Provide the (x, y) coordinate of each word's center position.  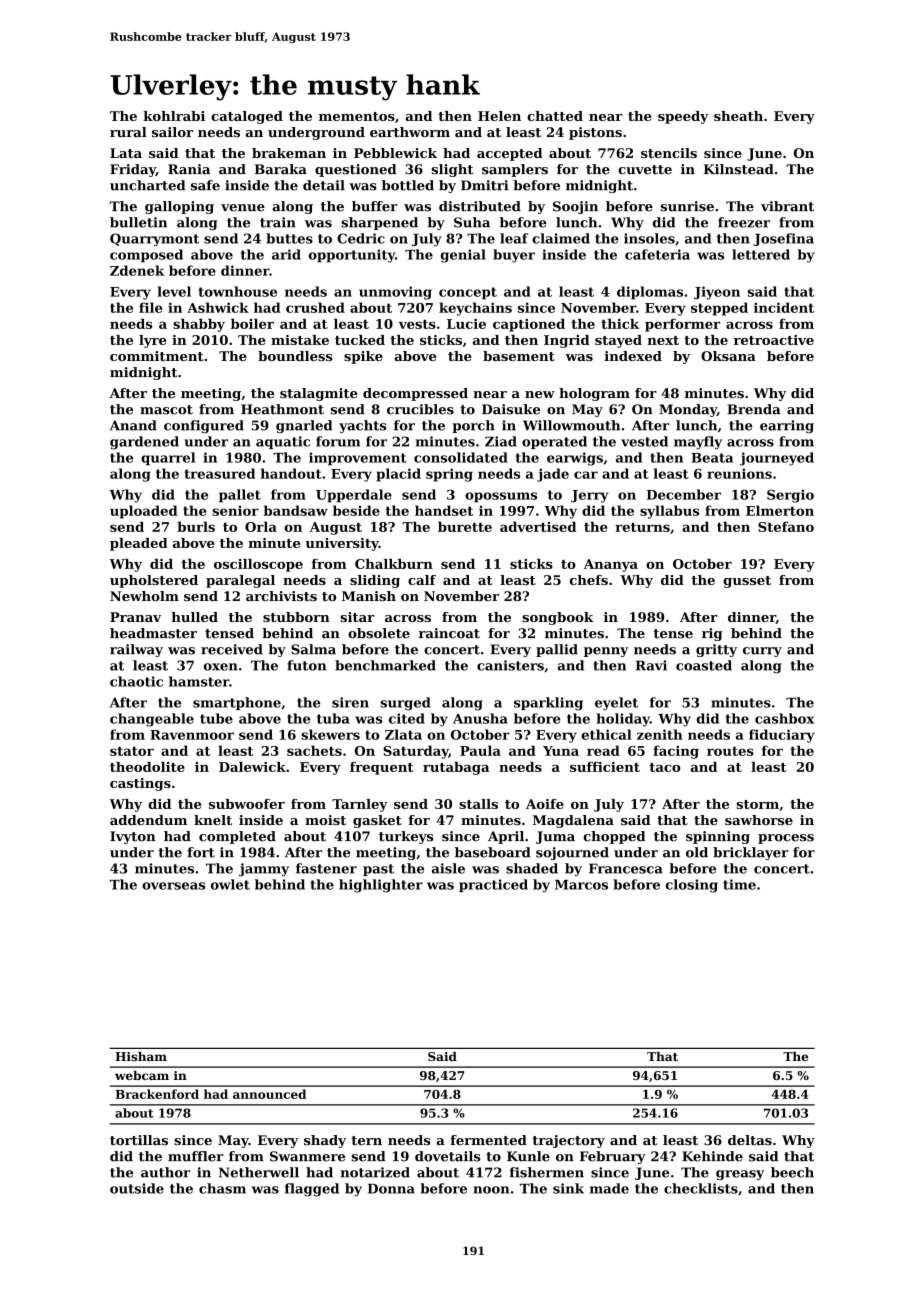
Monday (688, 410)
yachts (362, 426)
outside (137, 1188)
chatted (555, 116)
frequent (382, 768)
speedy (683, 117)
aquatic (283, 442)
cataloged (247, 117)
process (786, 839)
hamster (199, 681)
